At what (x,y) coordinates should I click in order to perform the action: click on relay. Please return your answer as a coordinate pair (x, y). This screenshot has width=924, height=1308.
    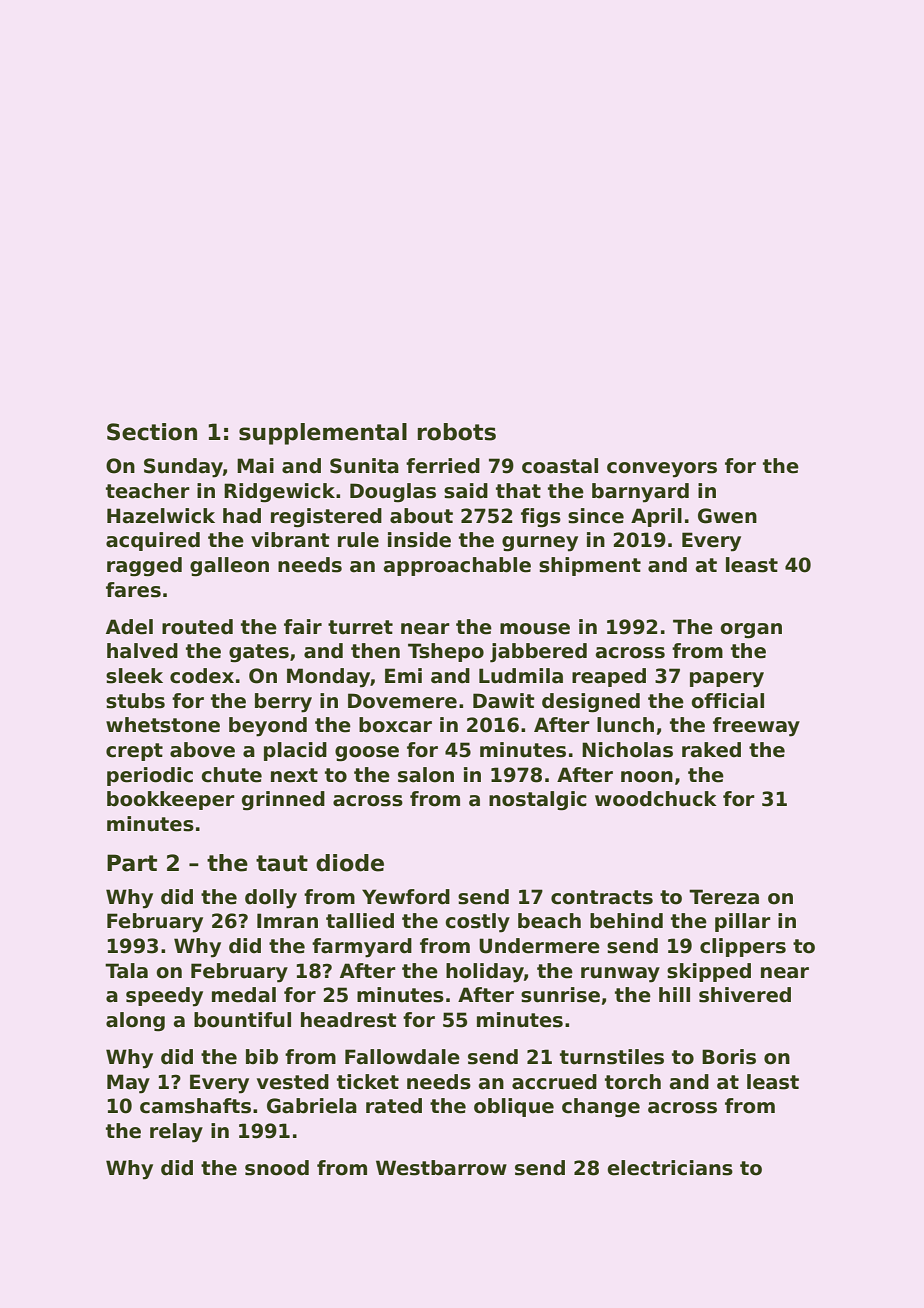
    Looking at the image, I should click on (176, 1133).
